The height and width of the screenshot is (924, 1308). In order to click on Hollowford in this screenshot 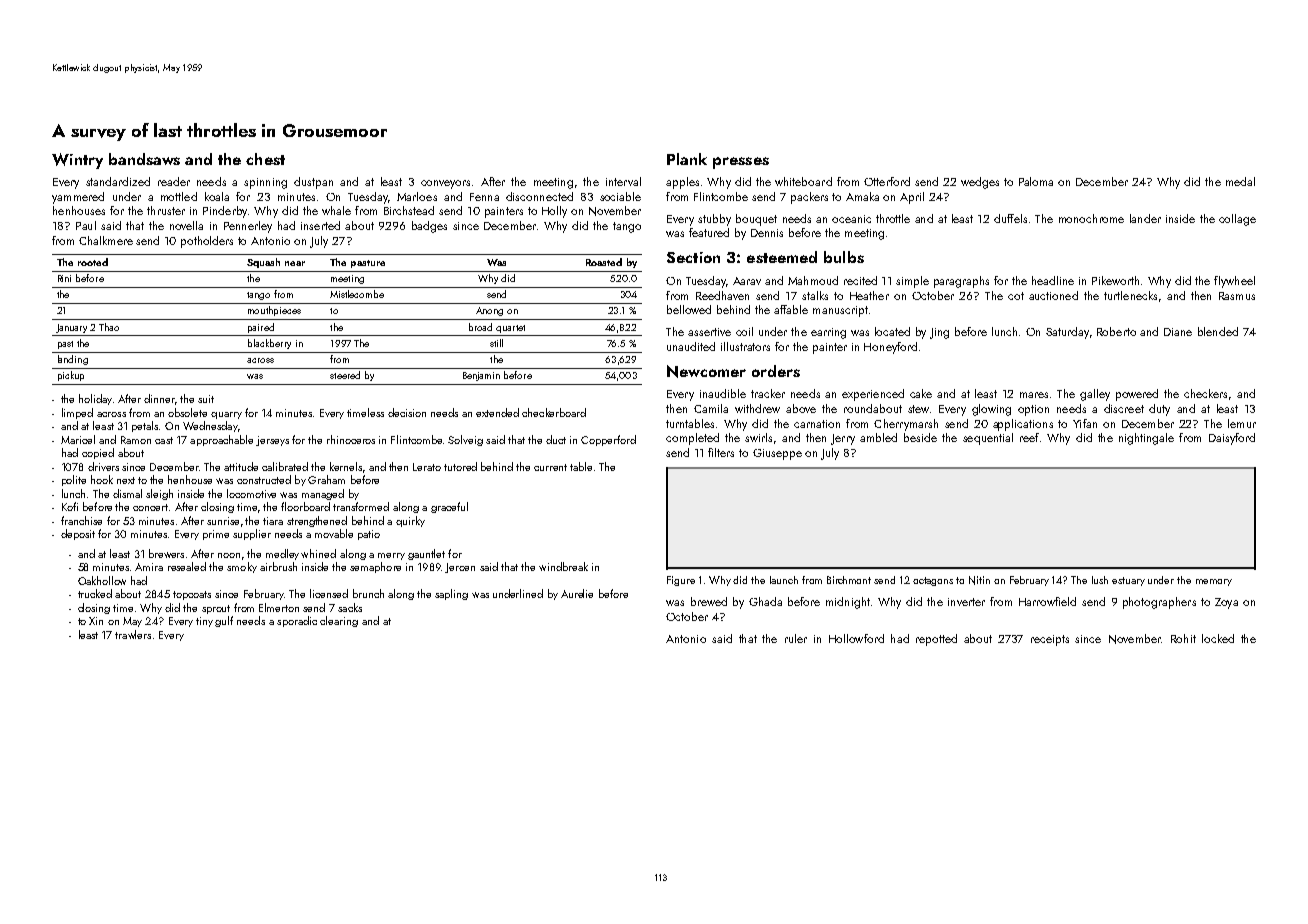, I will do `click(856, 638)`.
